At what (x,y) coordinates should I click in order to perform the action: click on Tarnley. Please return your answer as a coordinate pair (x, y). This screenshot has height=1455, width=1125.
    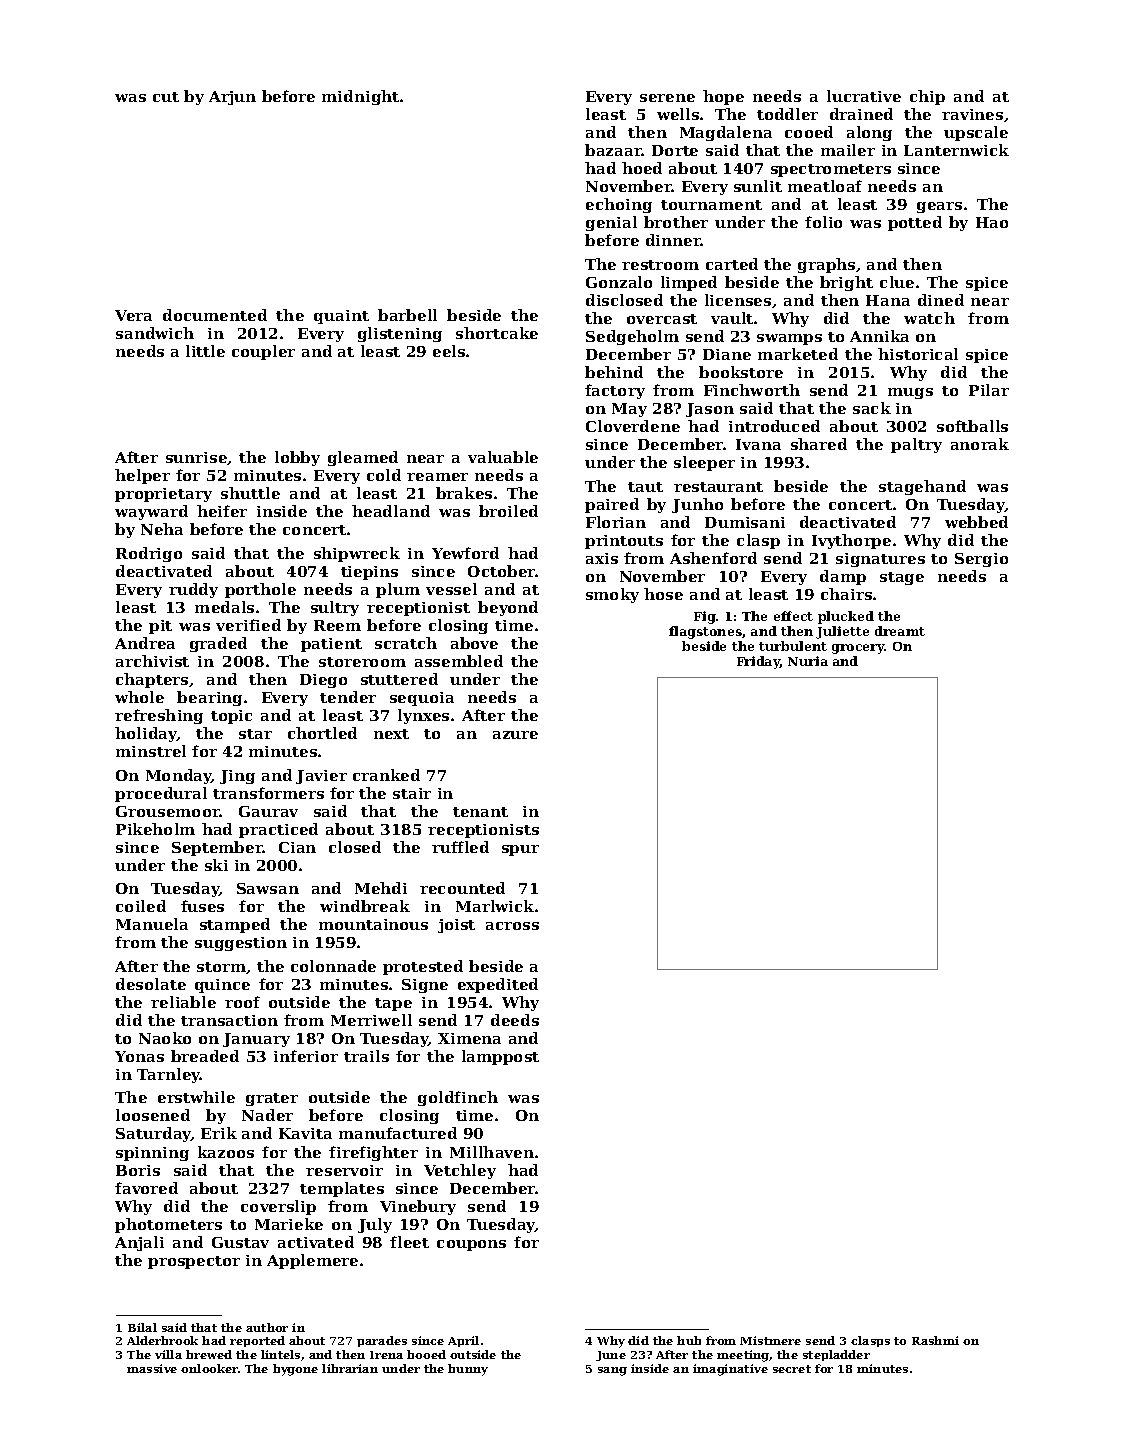
    Looking at the image, I should click on (169, 1075).
